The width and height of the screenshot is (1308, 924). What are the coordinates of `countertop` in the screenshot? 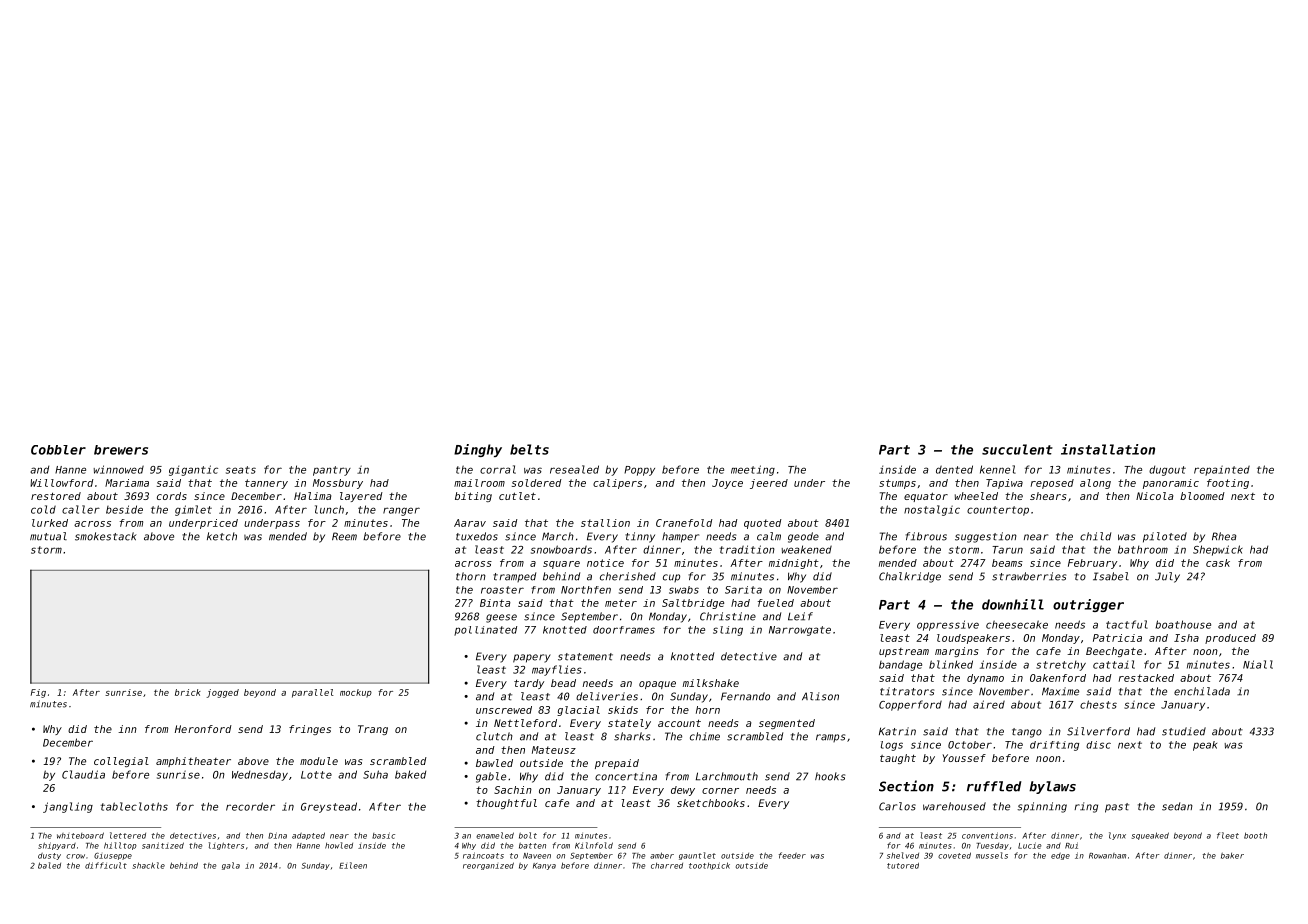 It's located at (998, 511).
